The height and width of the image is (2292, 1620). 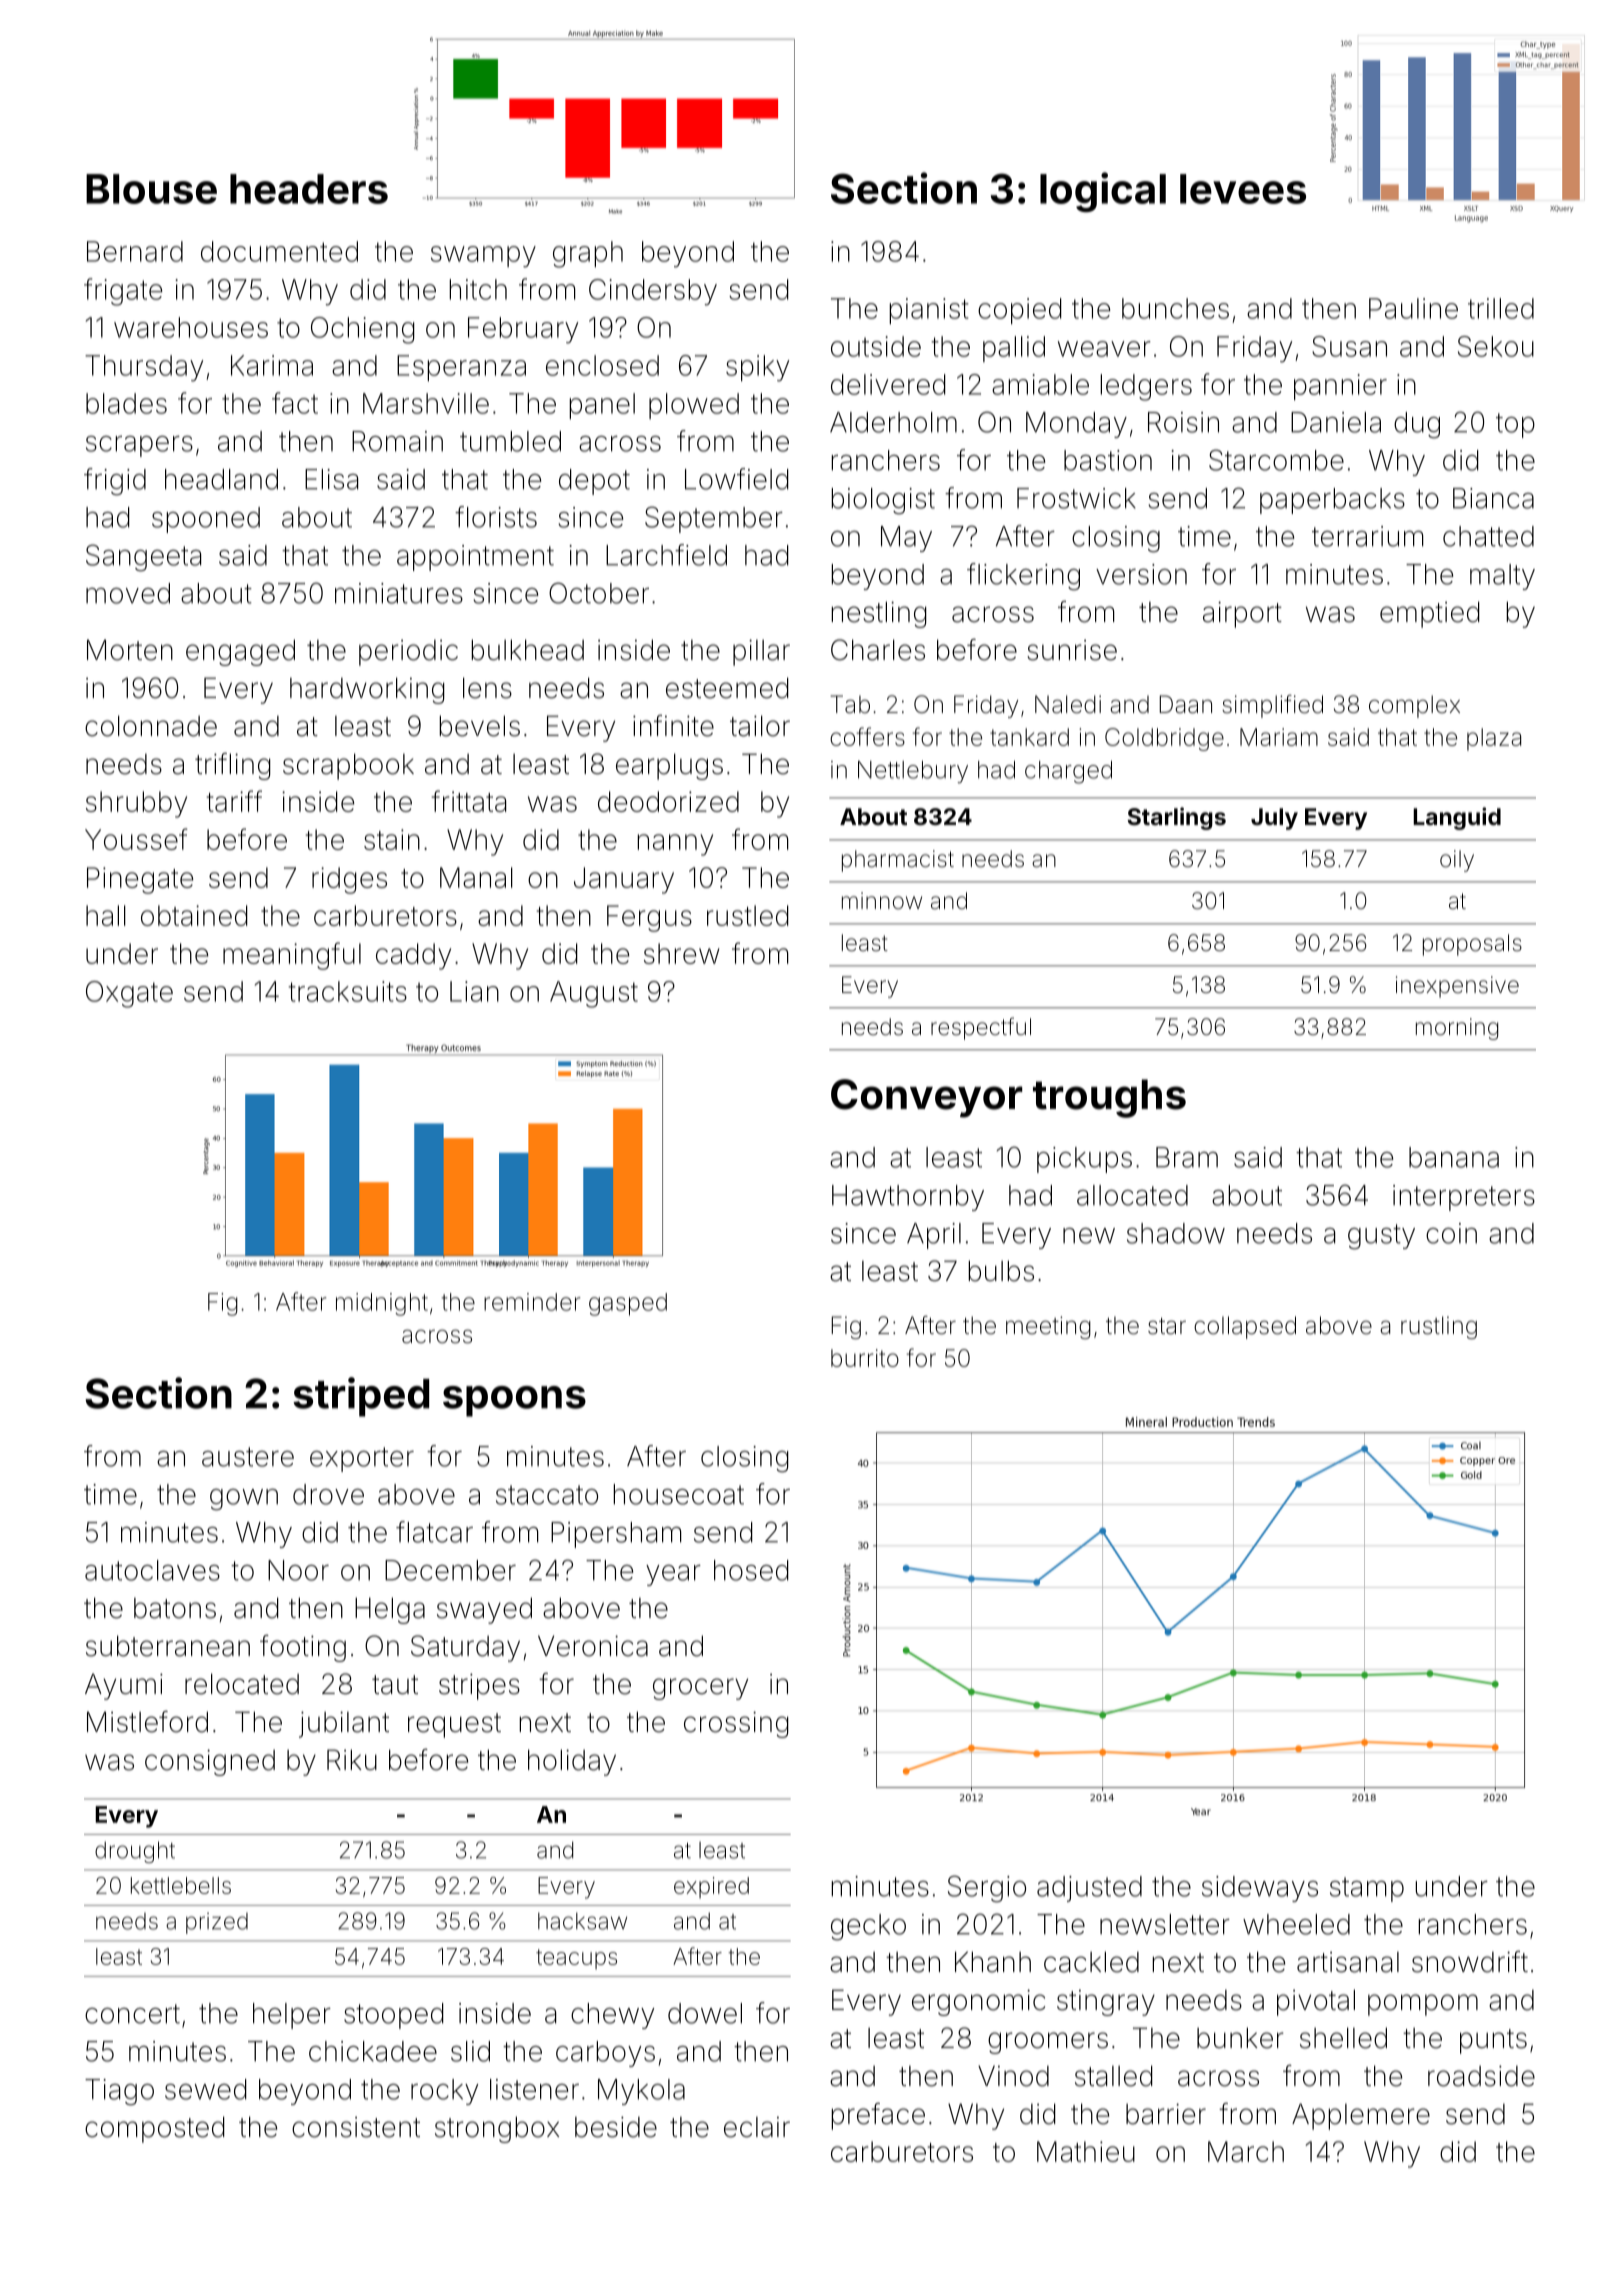 What do you see at coordinates (152, 1570) in the image?
I see `autoclaves` at bounding box center [152, 1570].
